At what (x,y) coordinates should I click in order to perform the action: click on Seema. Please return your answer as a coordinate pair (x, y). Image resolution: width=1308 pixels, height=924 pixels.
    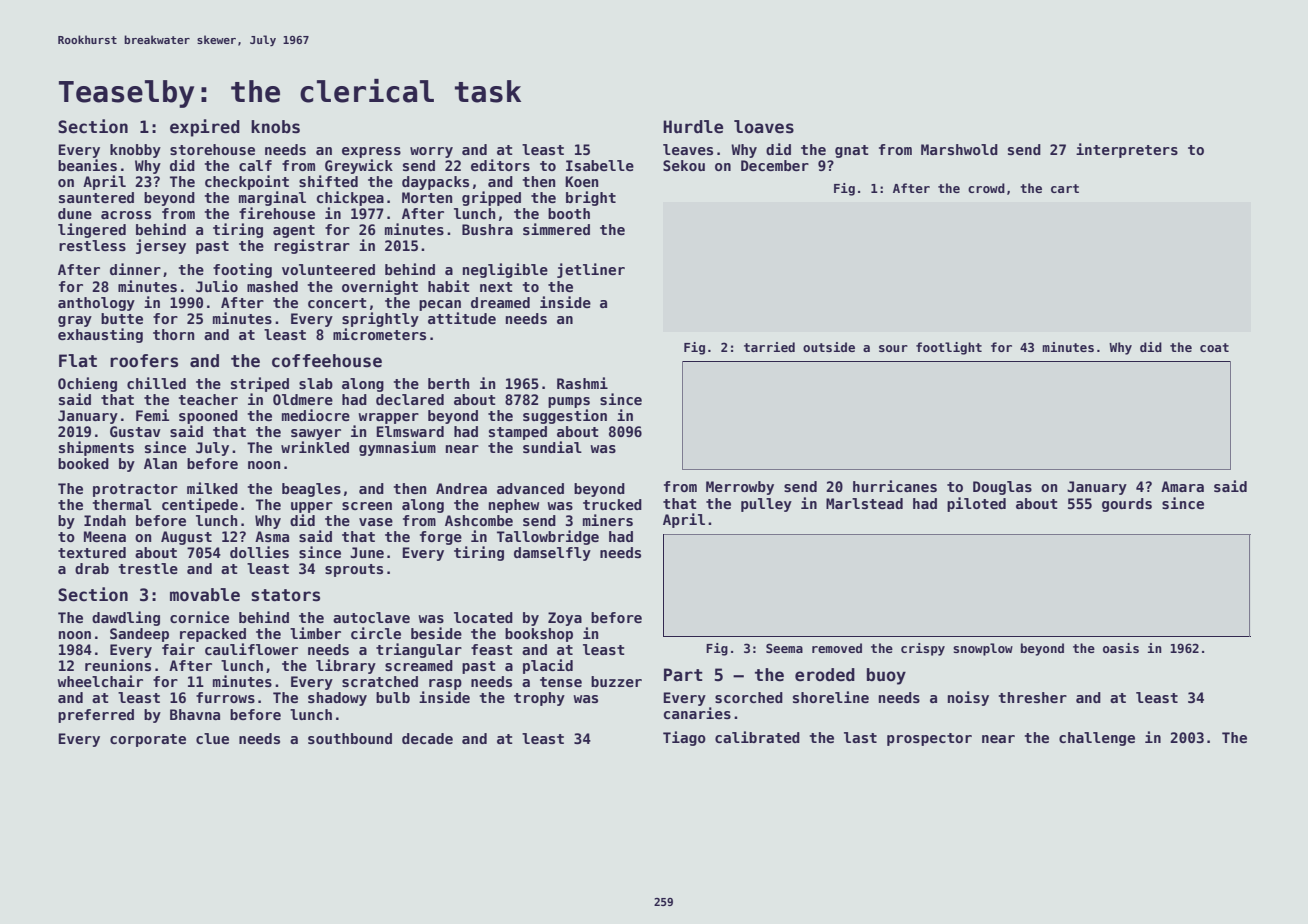
    Looking at the image, I should click on (784, 648).
